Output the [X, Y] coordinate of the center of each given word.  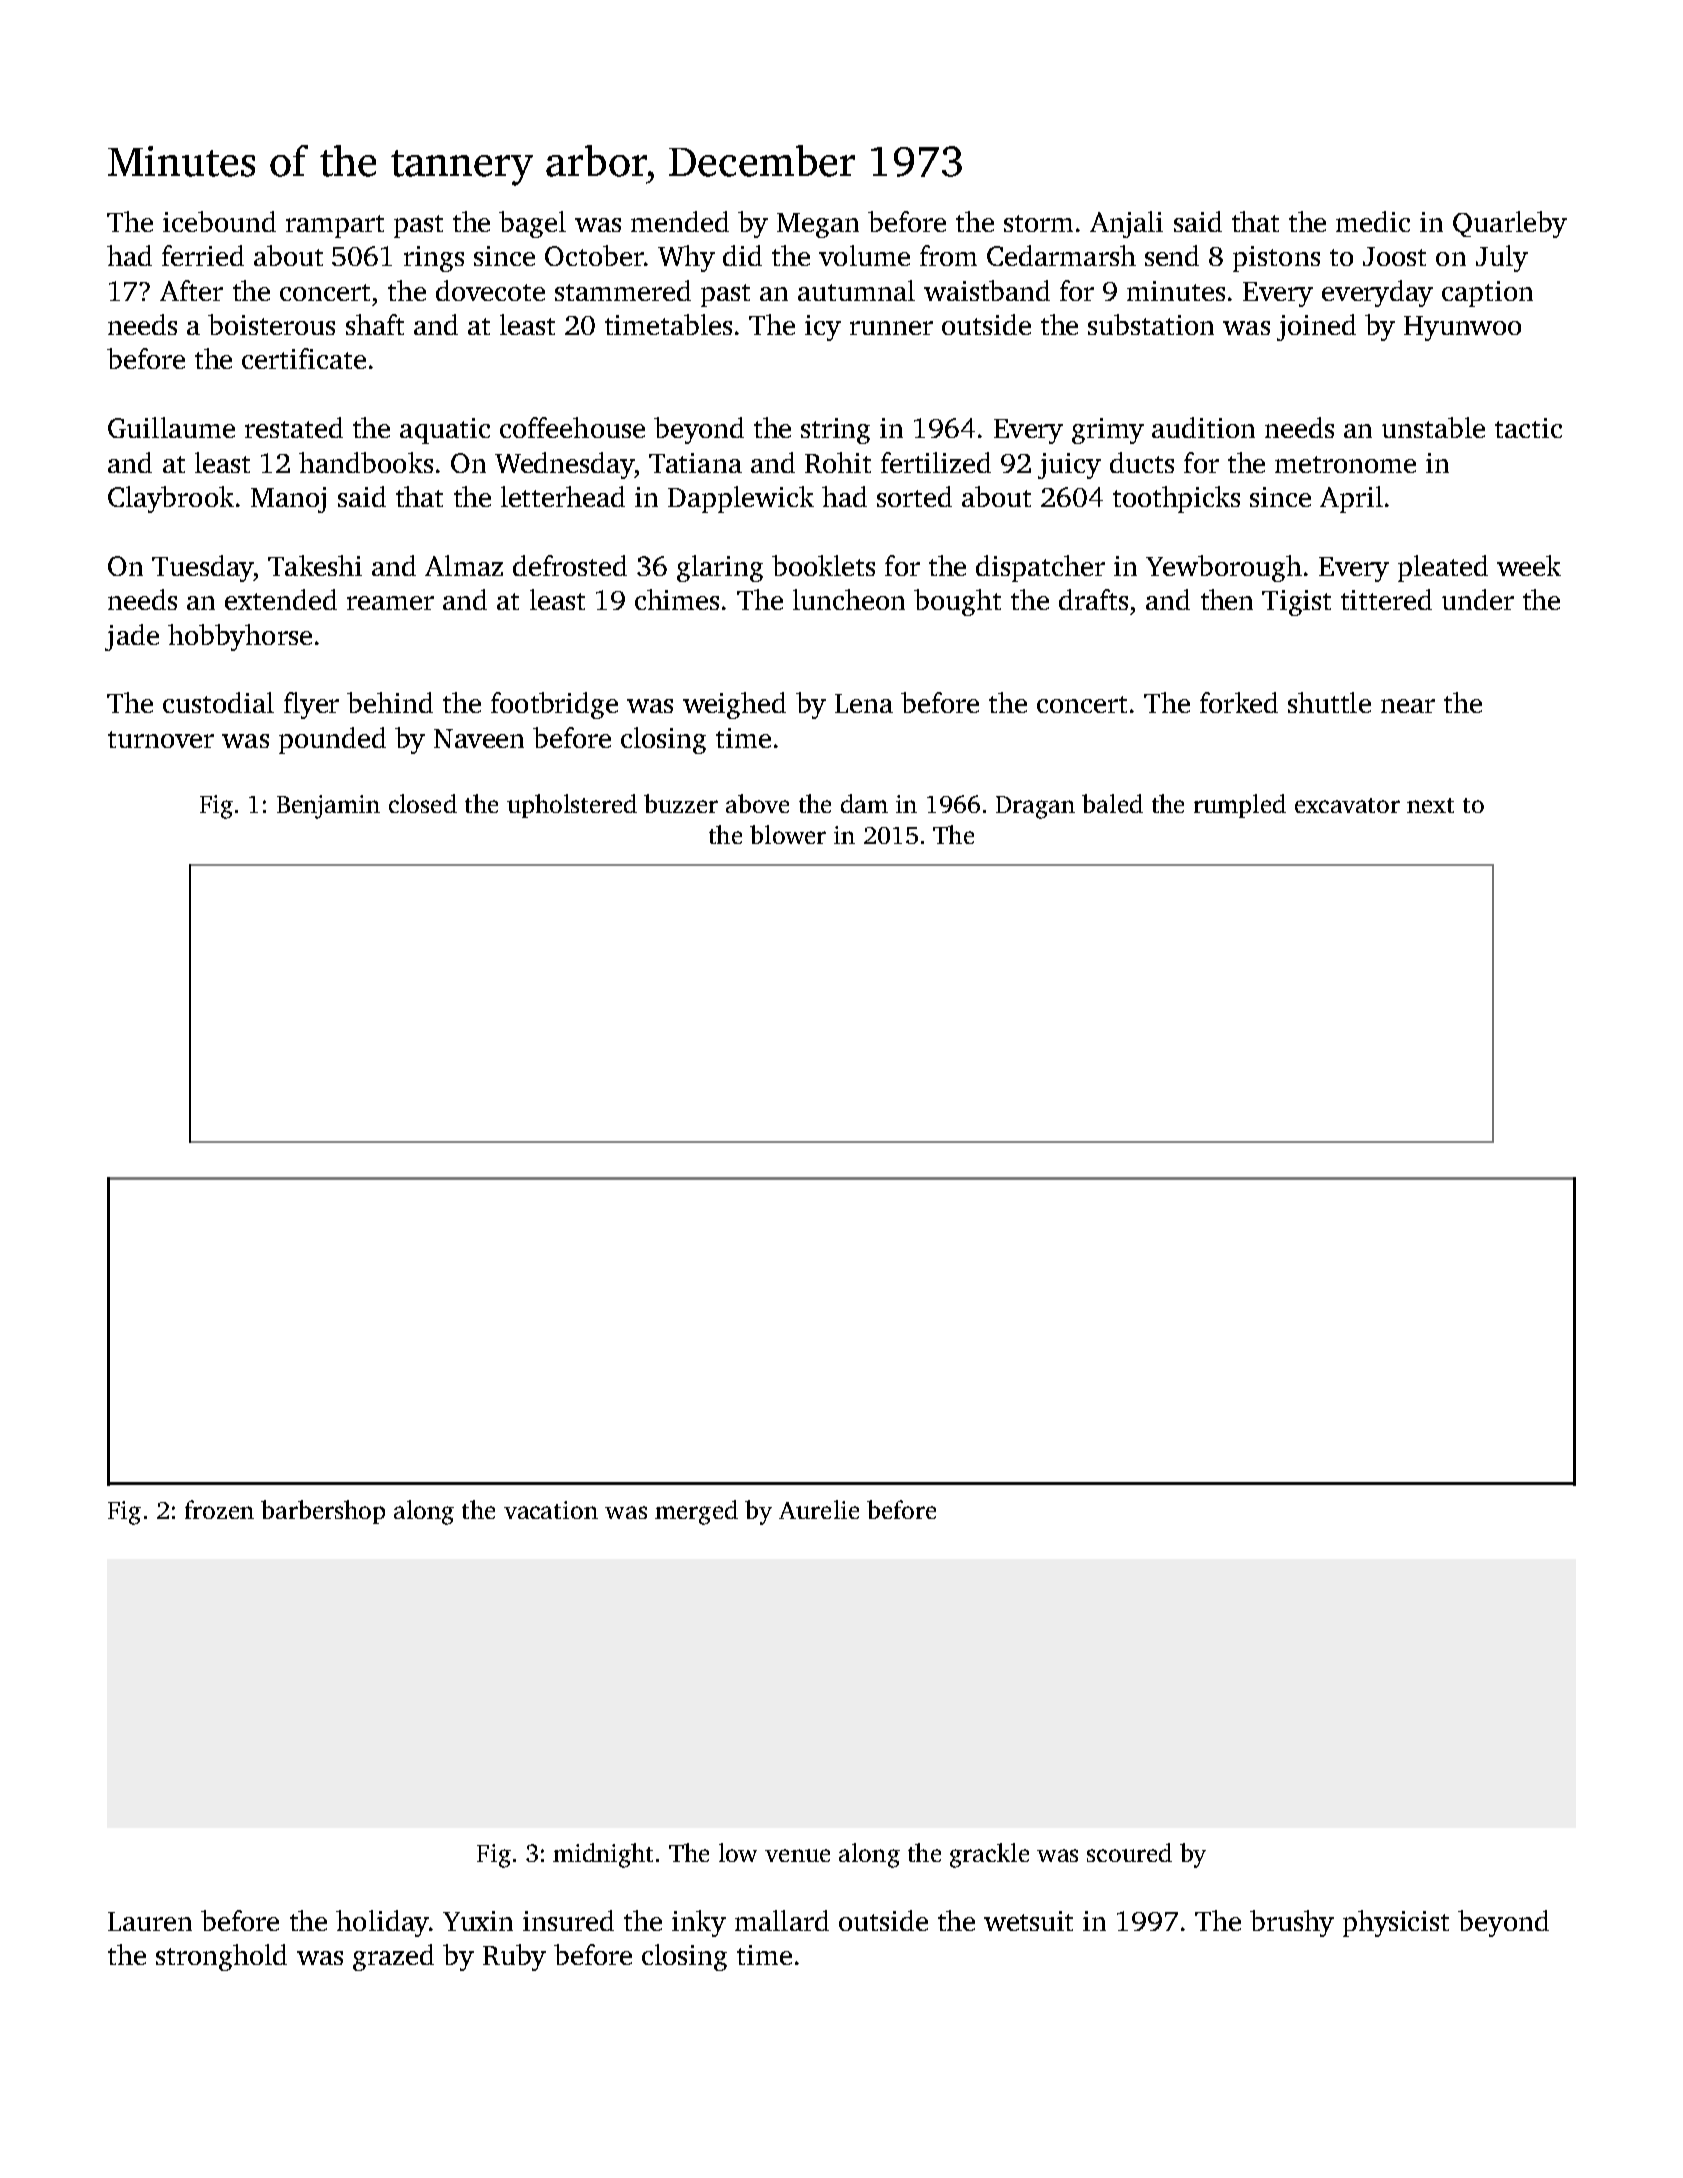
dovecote [490, 290]
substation [1151, 324]
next [1430, 805]
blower [788, 834]
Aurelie [819, 1509]
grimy [1108, 431]
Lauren [150, 1921]
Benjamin [328, 807]
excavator [1347, 805]
